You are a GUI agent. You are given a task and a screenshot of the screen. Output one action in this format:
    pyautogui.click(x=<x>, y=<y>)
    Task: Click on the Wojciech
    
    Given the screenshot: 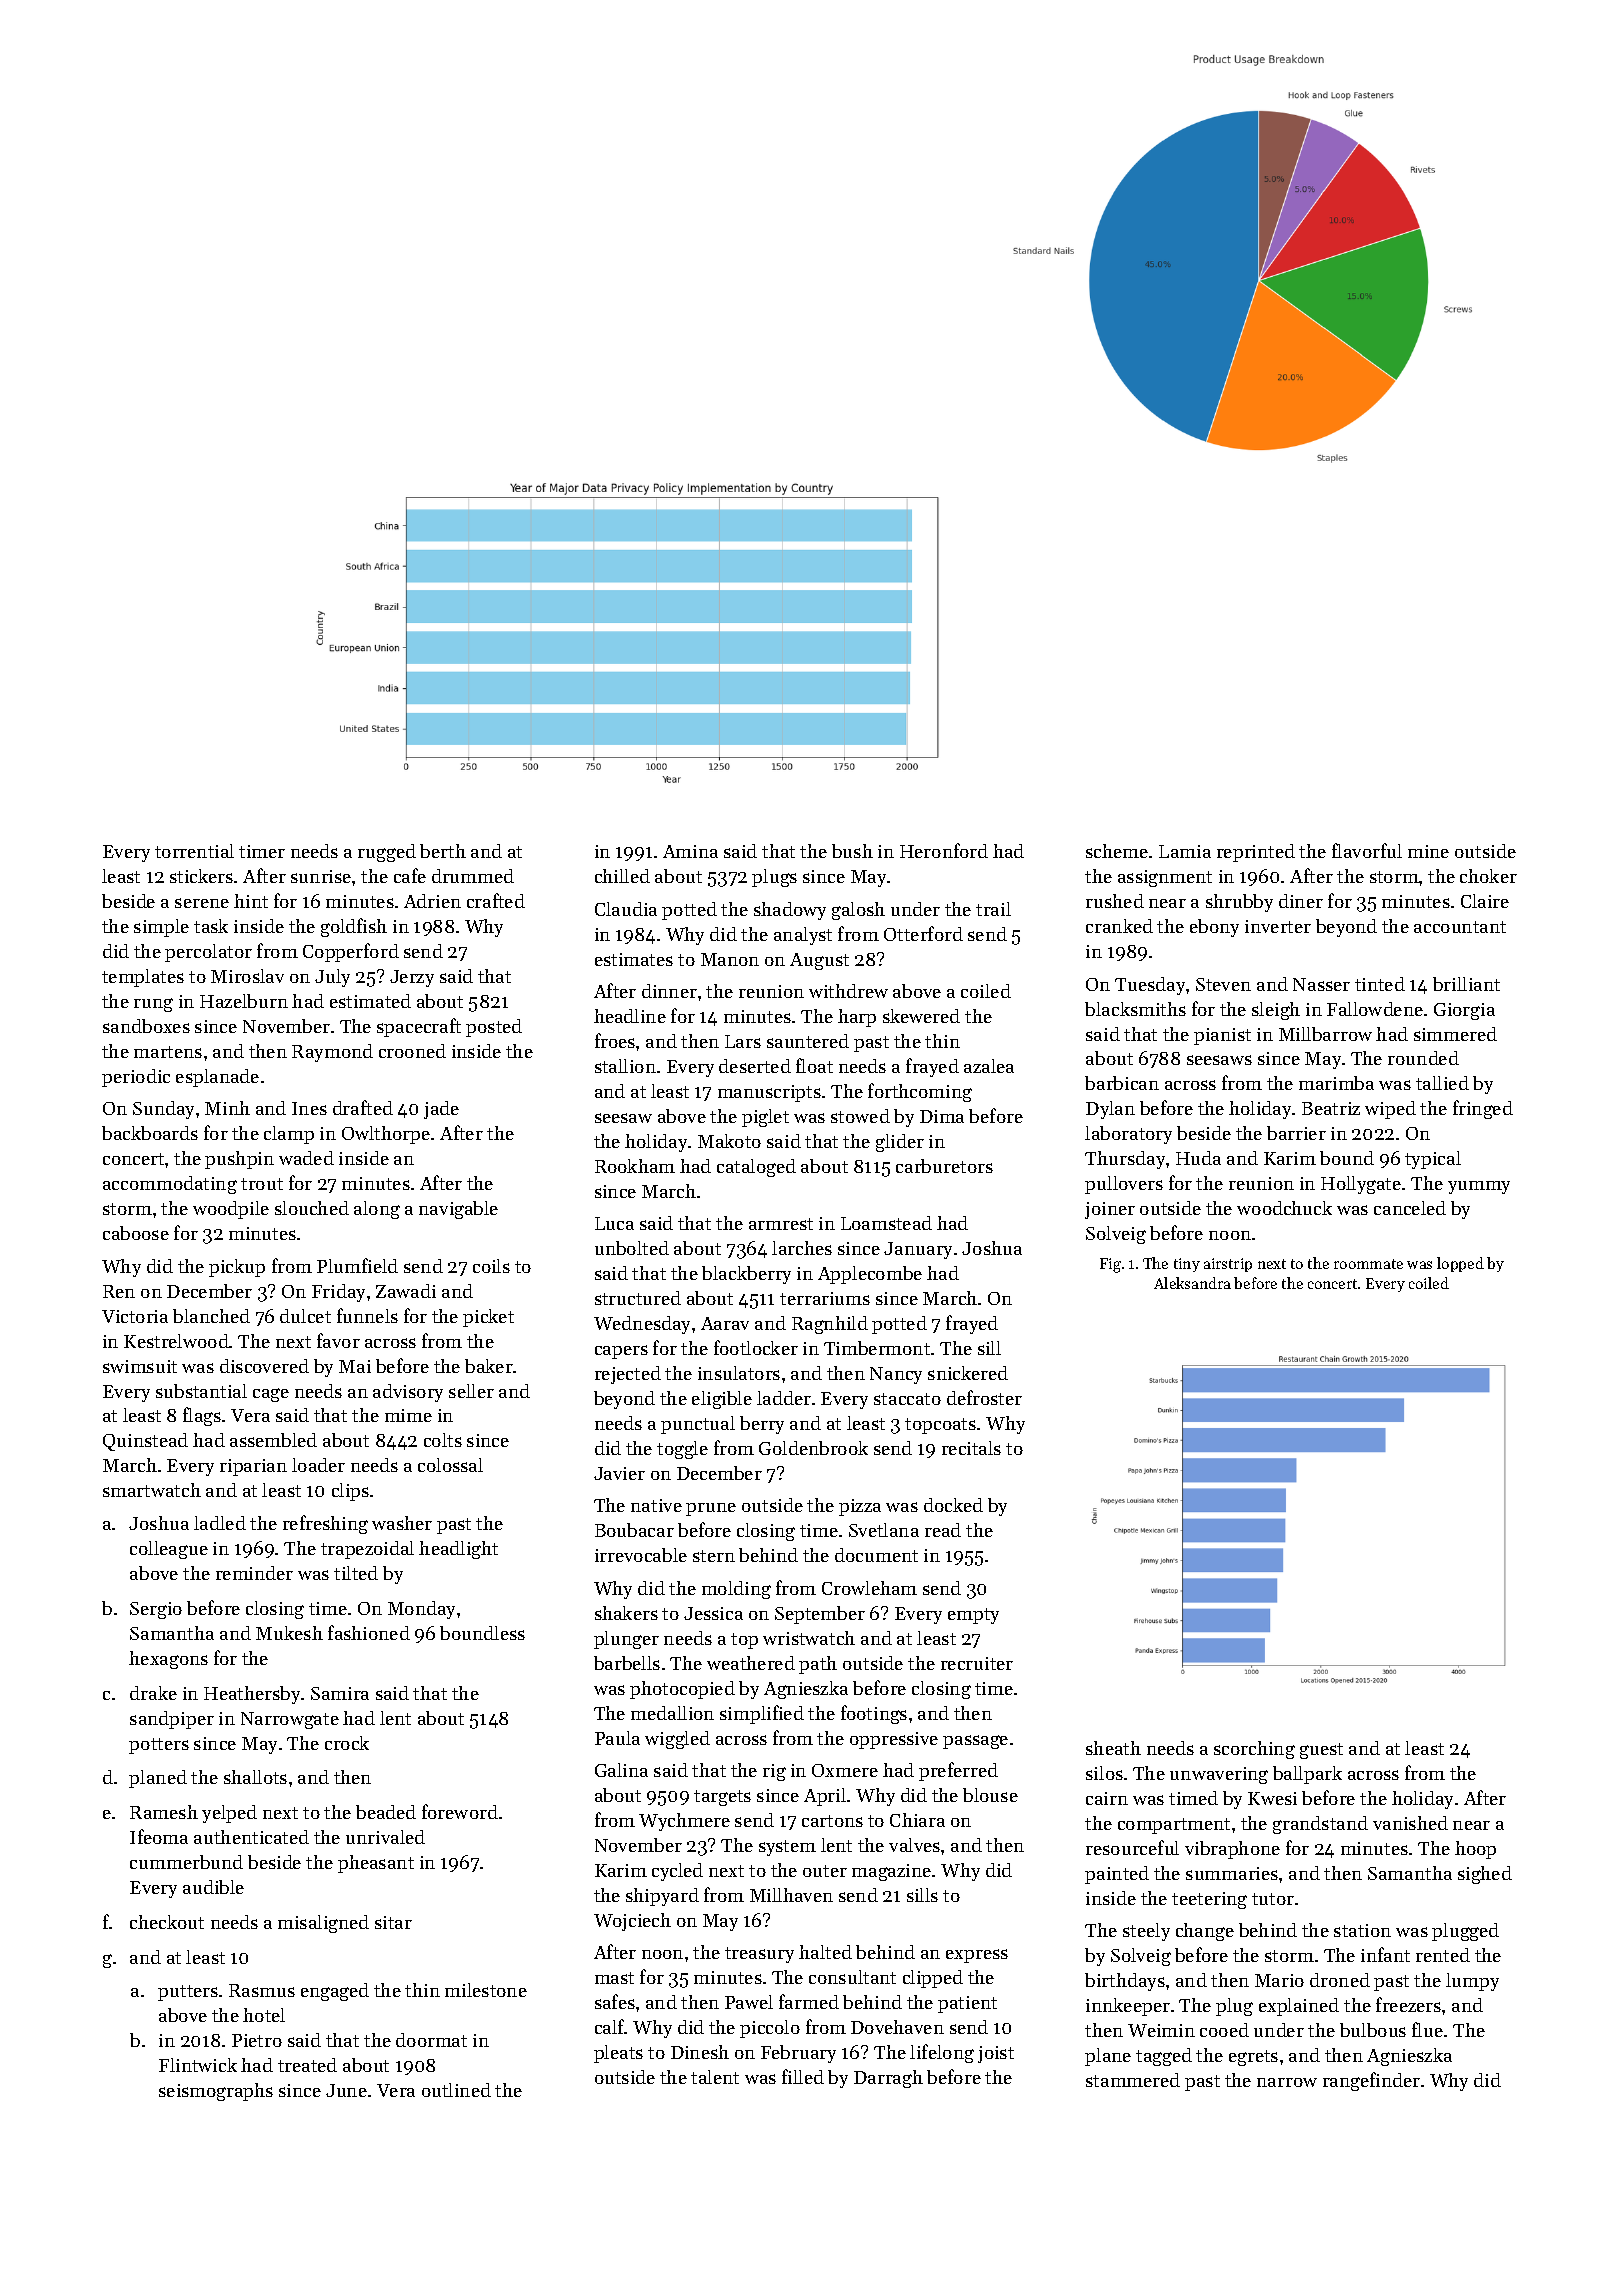 What is the action you would take?
    pyautogui.click(x=632, y=1922)
